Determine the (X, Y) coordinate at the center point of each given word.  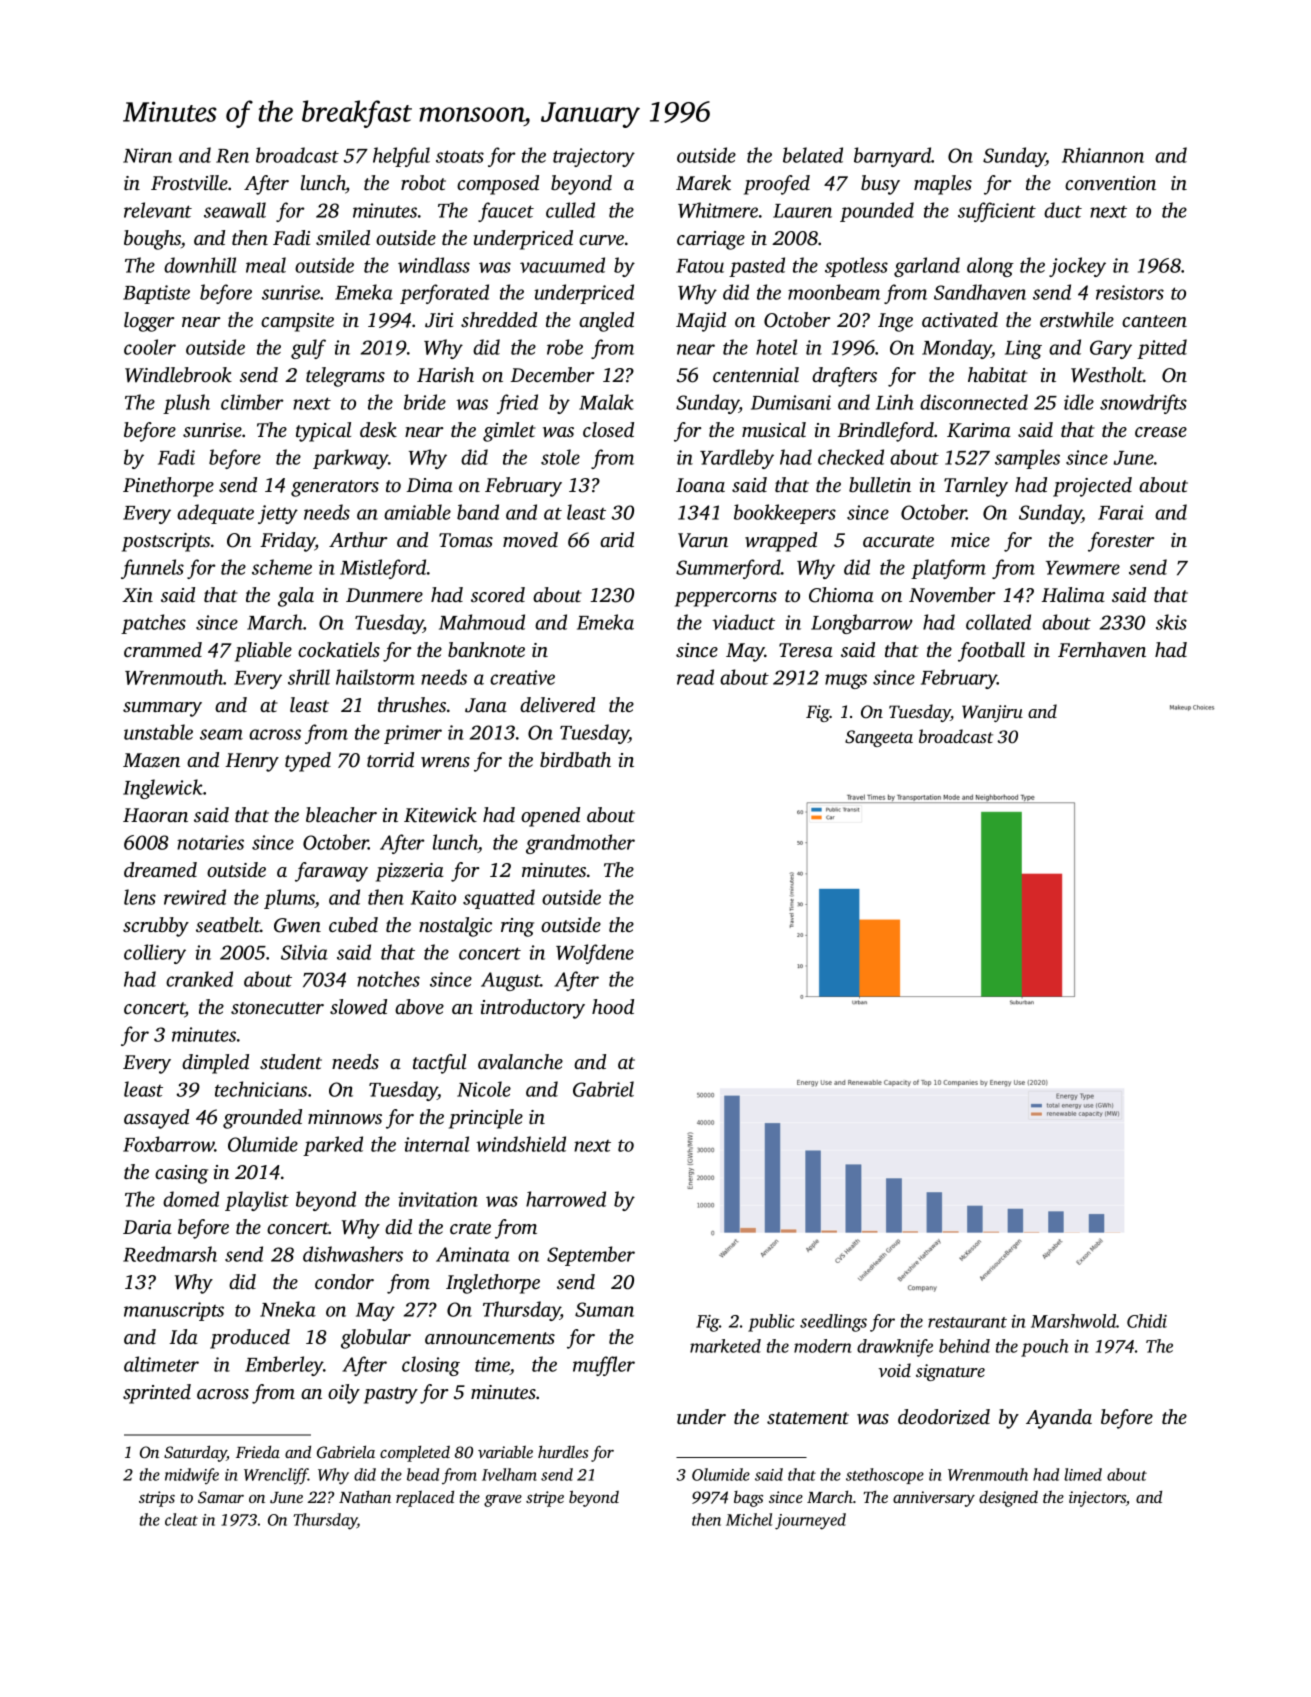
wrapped (781, 542)
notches (388, 979)
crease (1161, 432)
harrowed (566, 1199)
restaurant (967, 1322)
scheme (282, 567)
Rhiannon (1103, 155)
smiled (343, 237)
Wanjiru (992, 713)
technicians (261, 1089)
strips (157, 1499)
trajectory (594, 157)
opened (550, 817)
